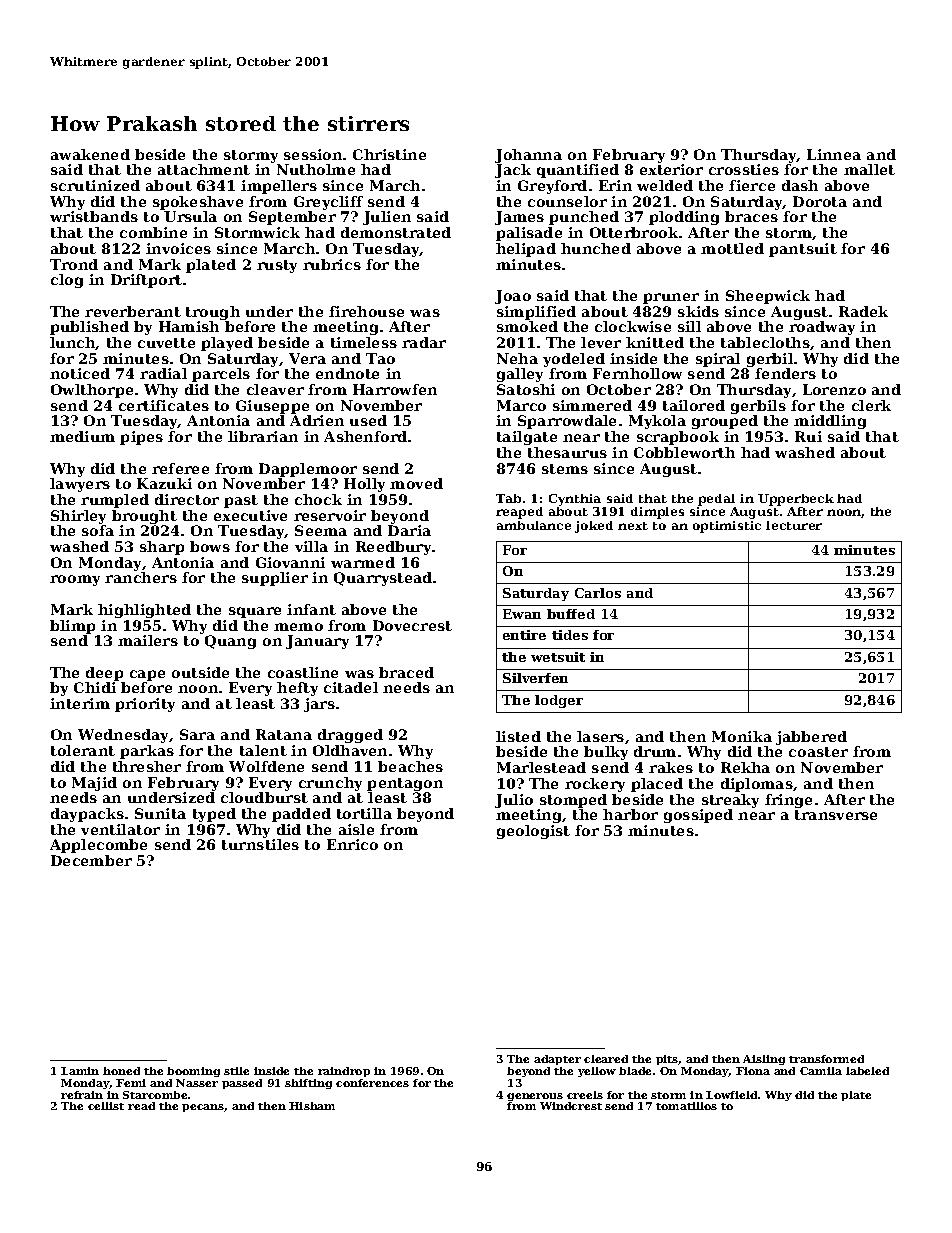 This document has width=952, height=1233. What do you see at coordinates (193, 1072) in the document?
I see `booming` at bounding box center [193, 1072].
